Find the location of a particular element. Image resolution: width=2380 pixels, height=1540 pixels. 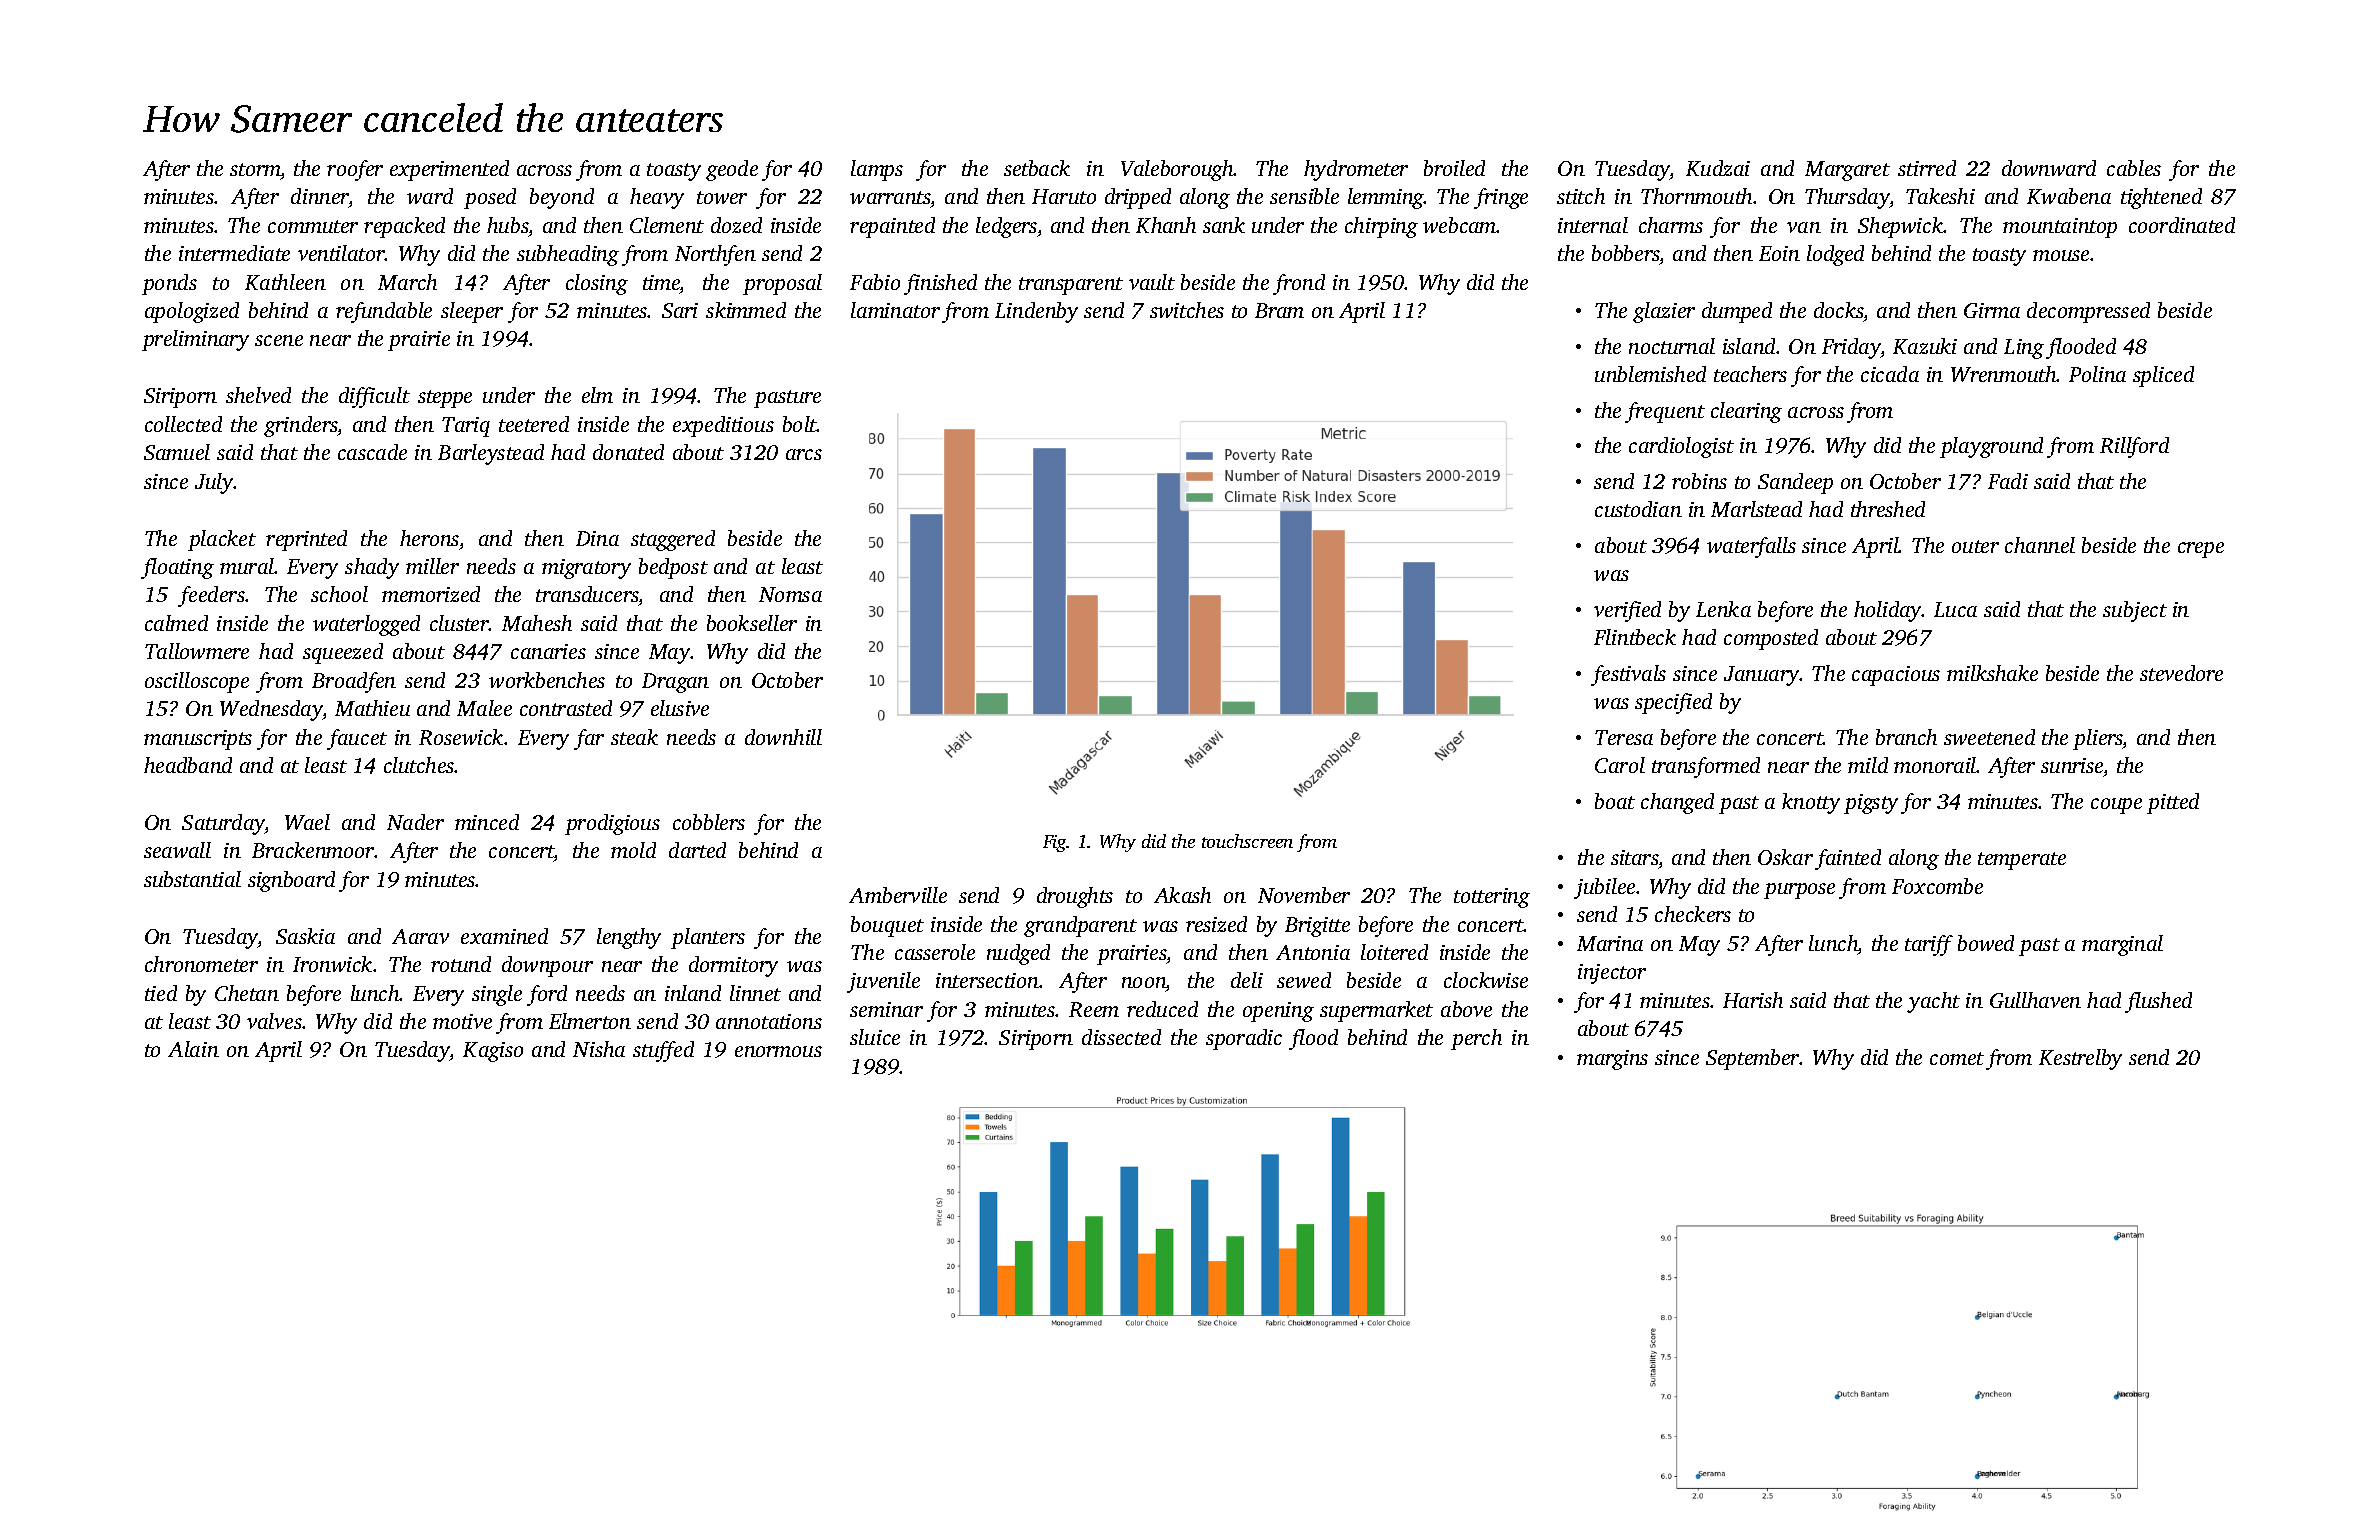

playground is located at coordinates (1991, 447).
